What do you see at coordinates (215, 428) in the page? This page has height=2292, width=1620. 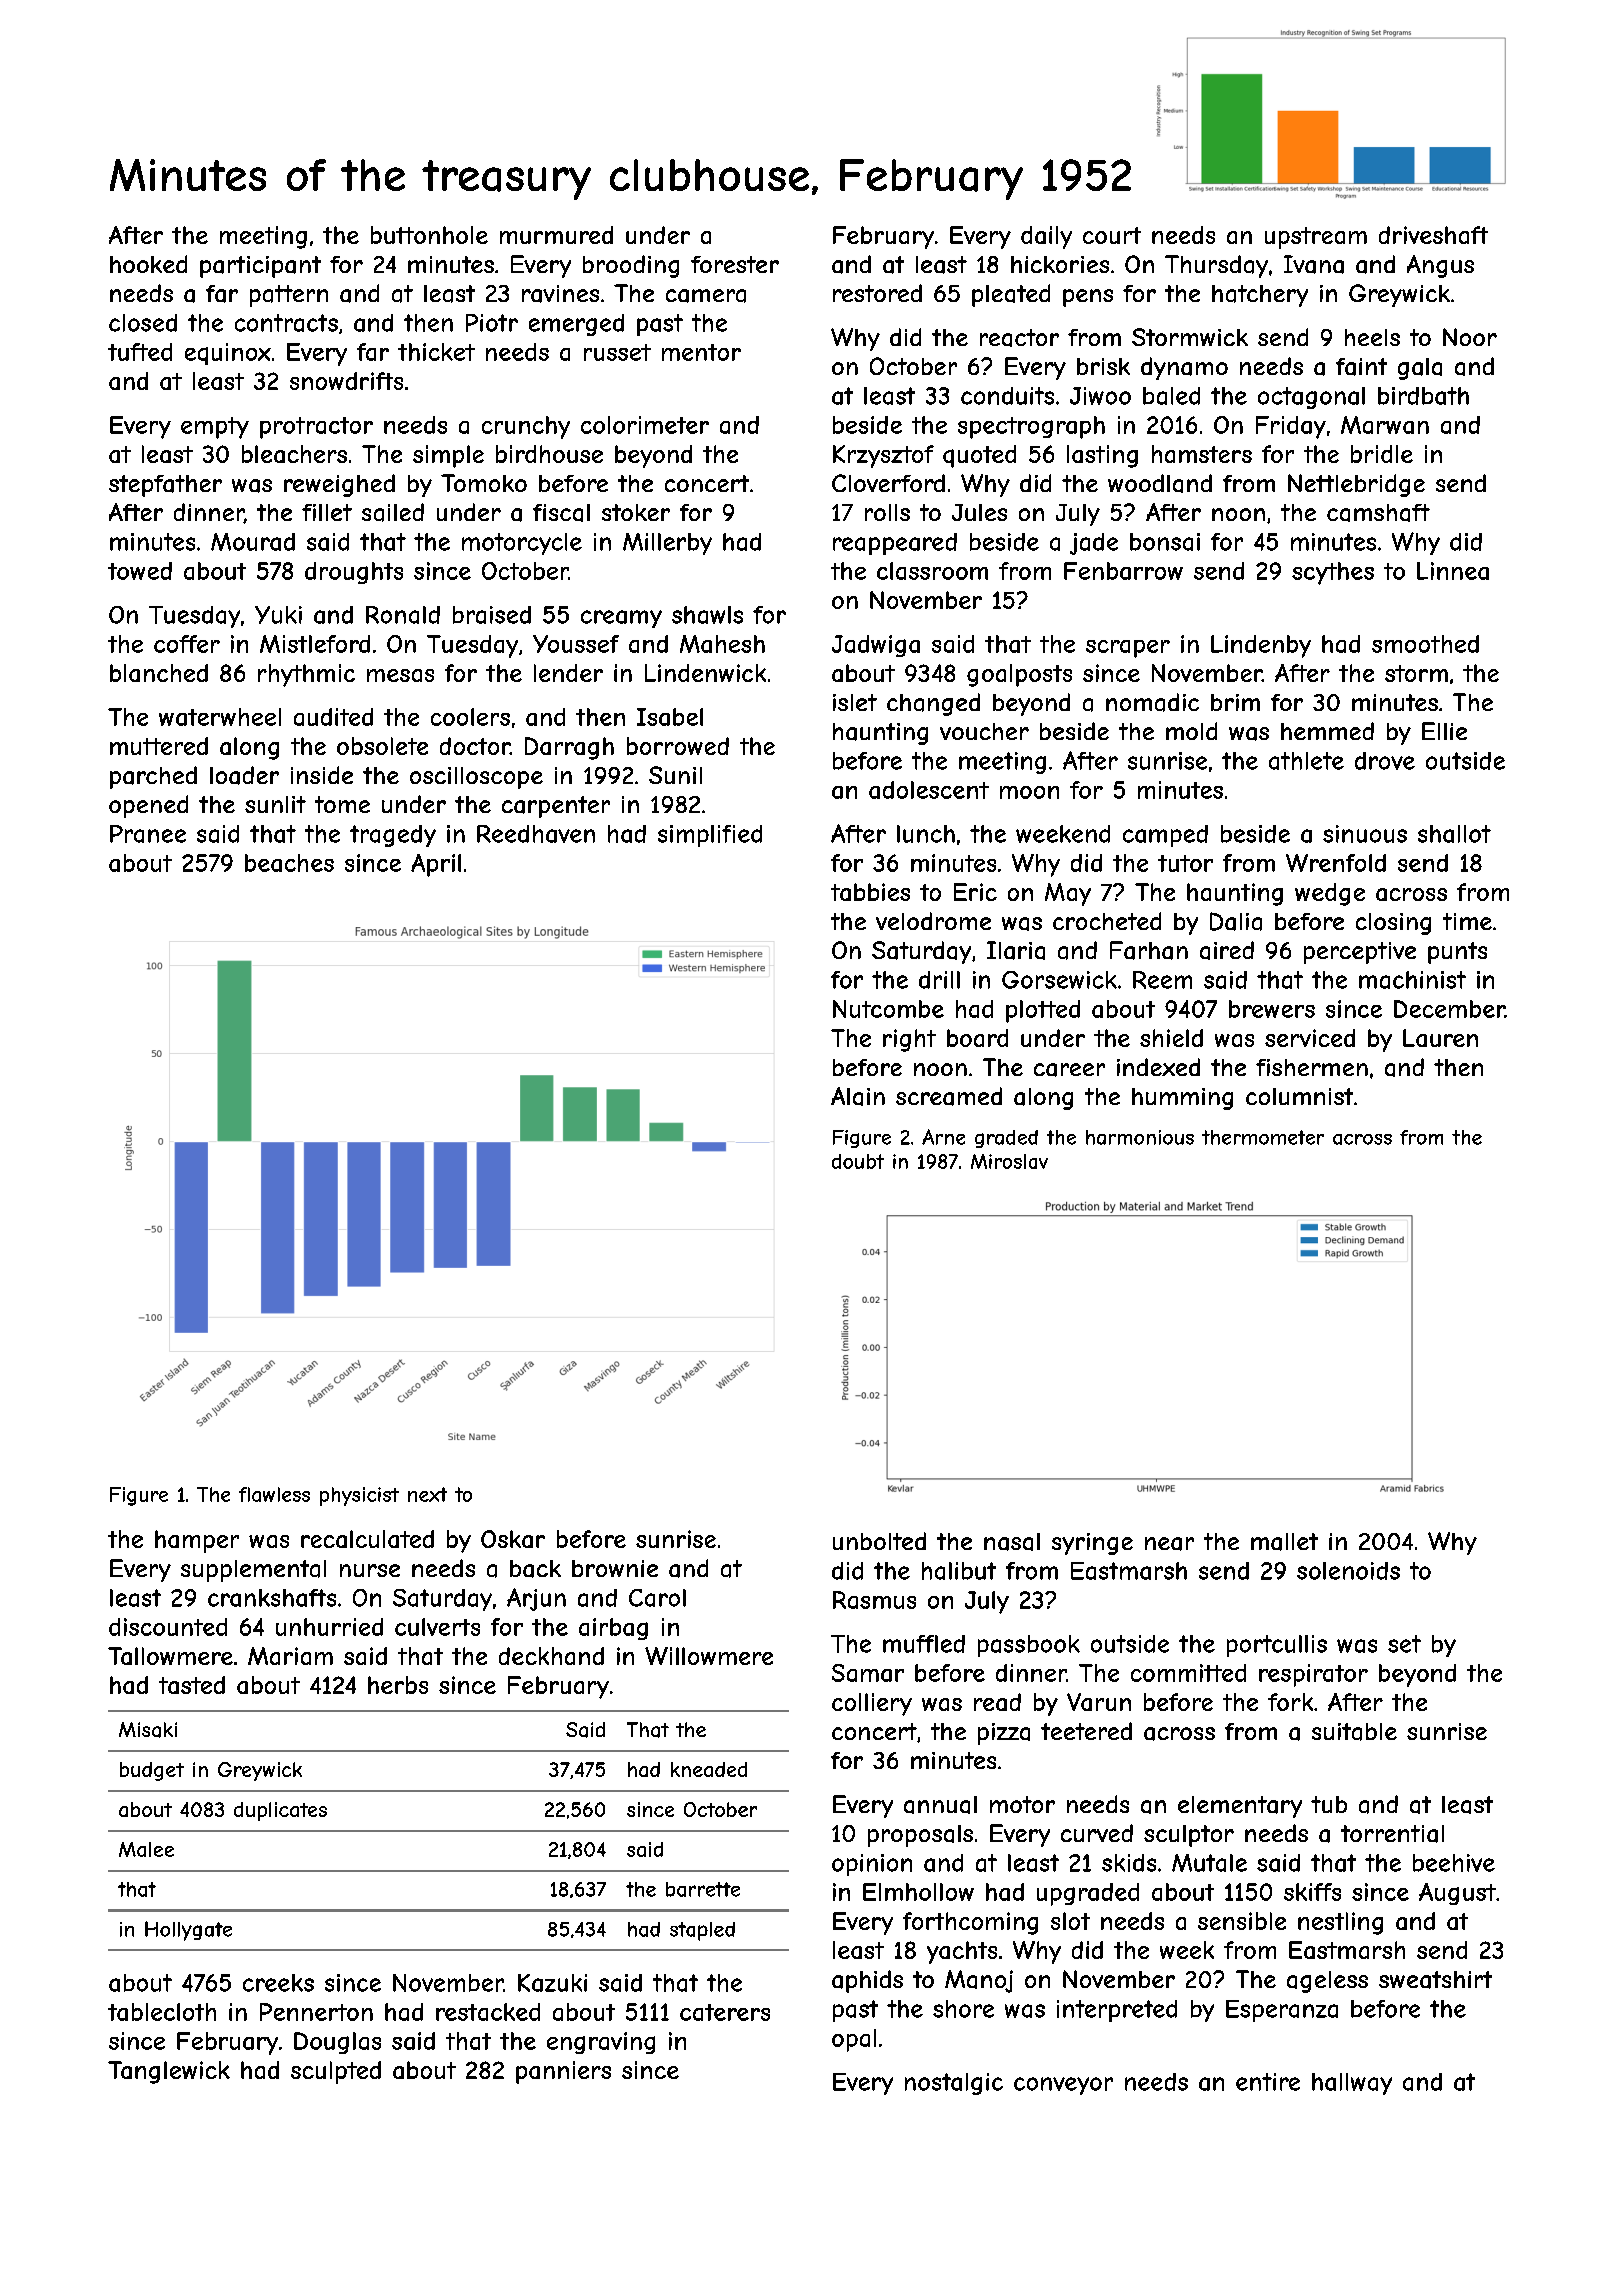 I see `empty` at bounding box center [215, 428].
